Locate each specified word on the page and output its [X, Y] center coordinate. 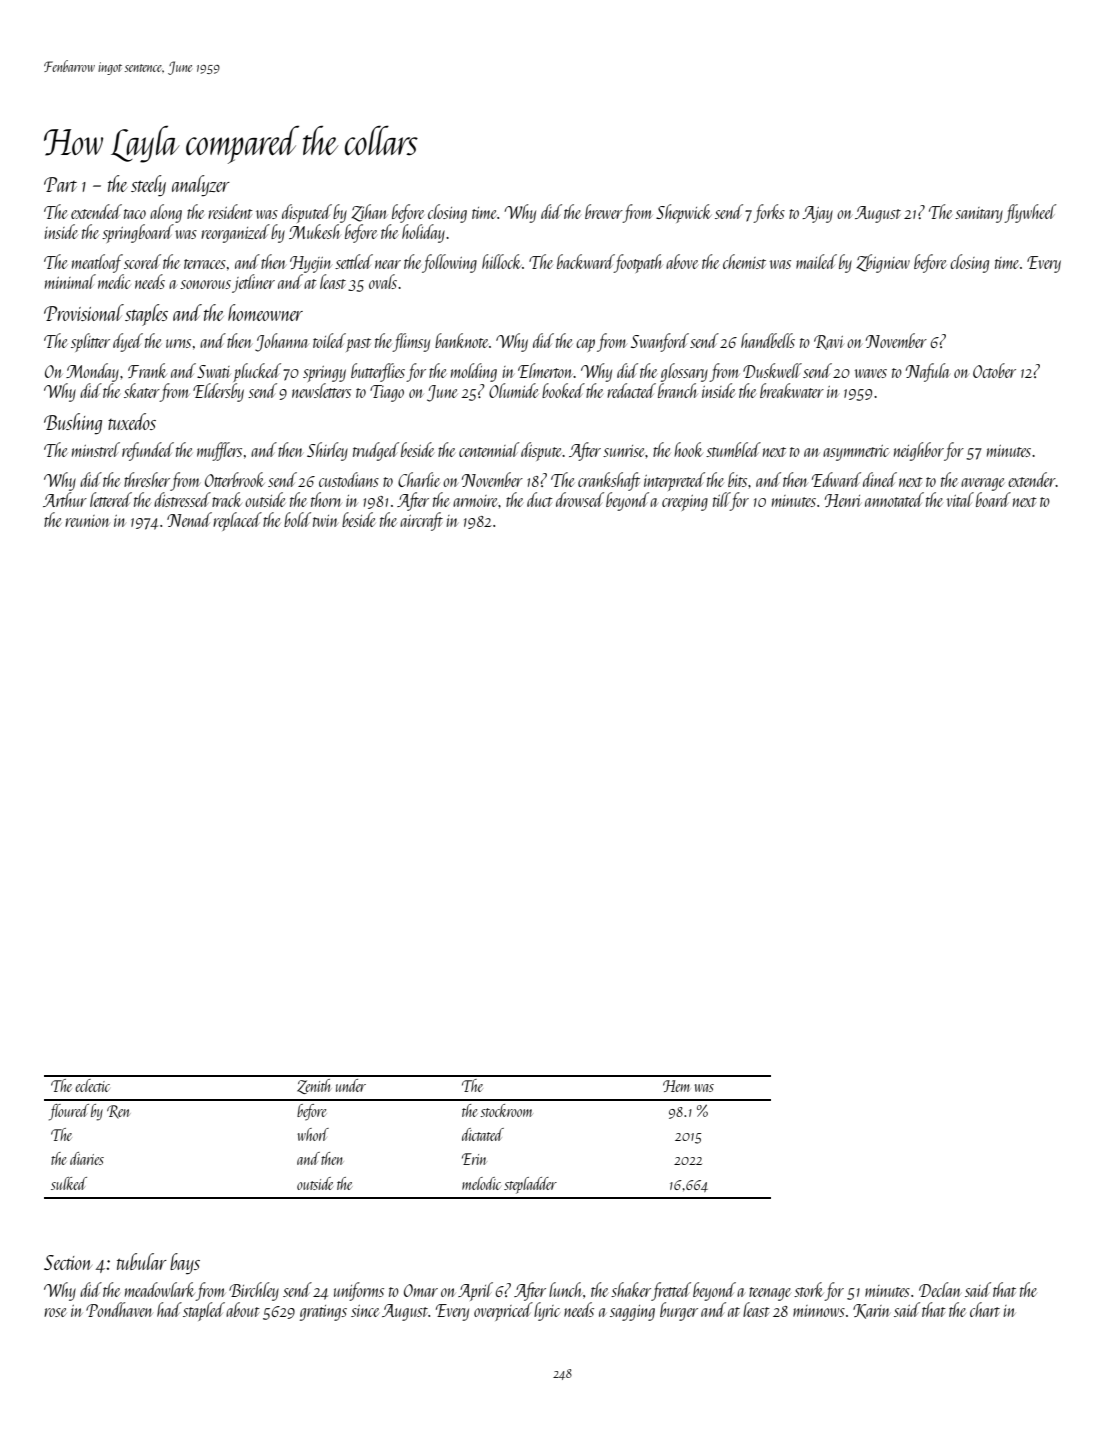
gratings [323, 1313]
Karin [871, 1311]
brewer [604, 211]
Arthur [65, 499]
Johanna [282, 342]
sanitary [979, 215]
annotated [894, 499]
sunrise [624, 451]
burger [679, 1311]
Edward [836, 479]
